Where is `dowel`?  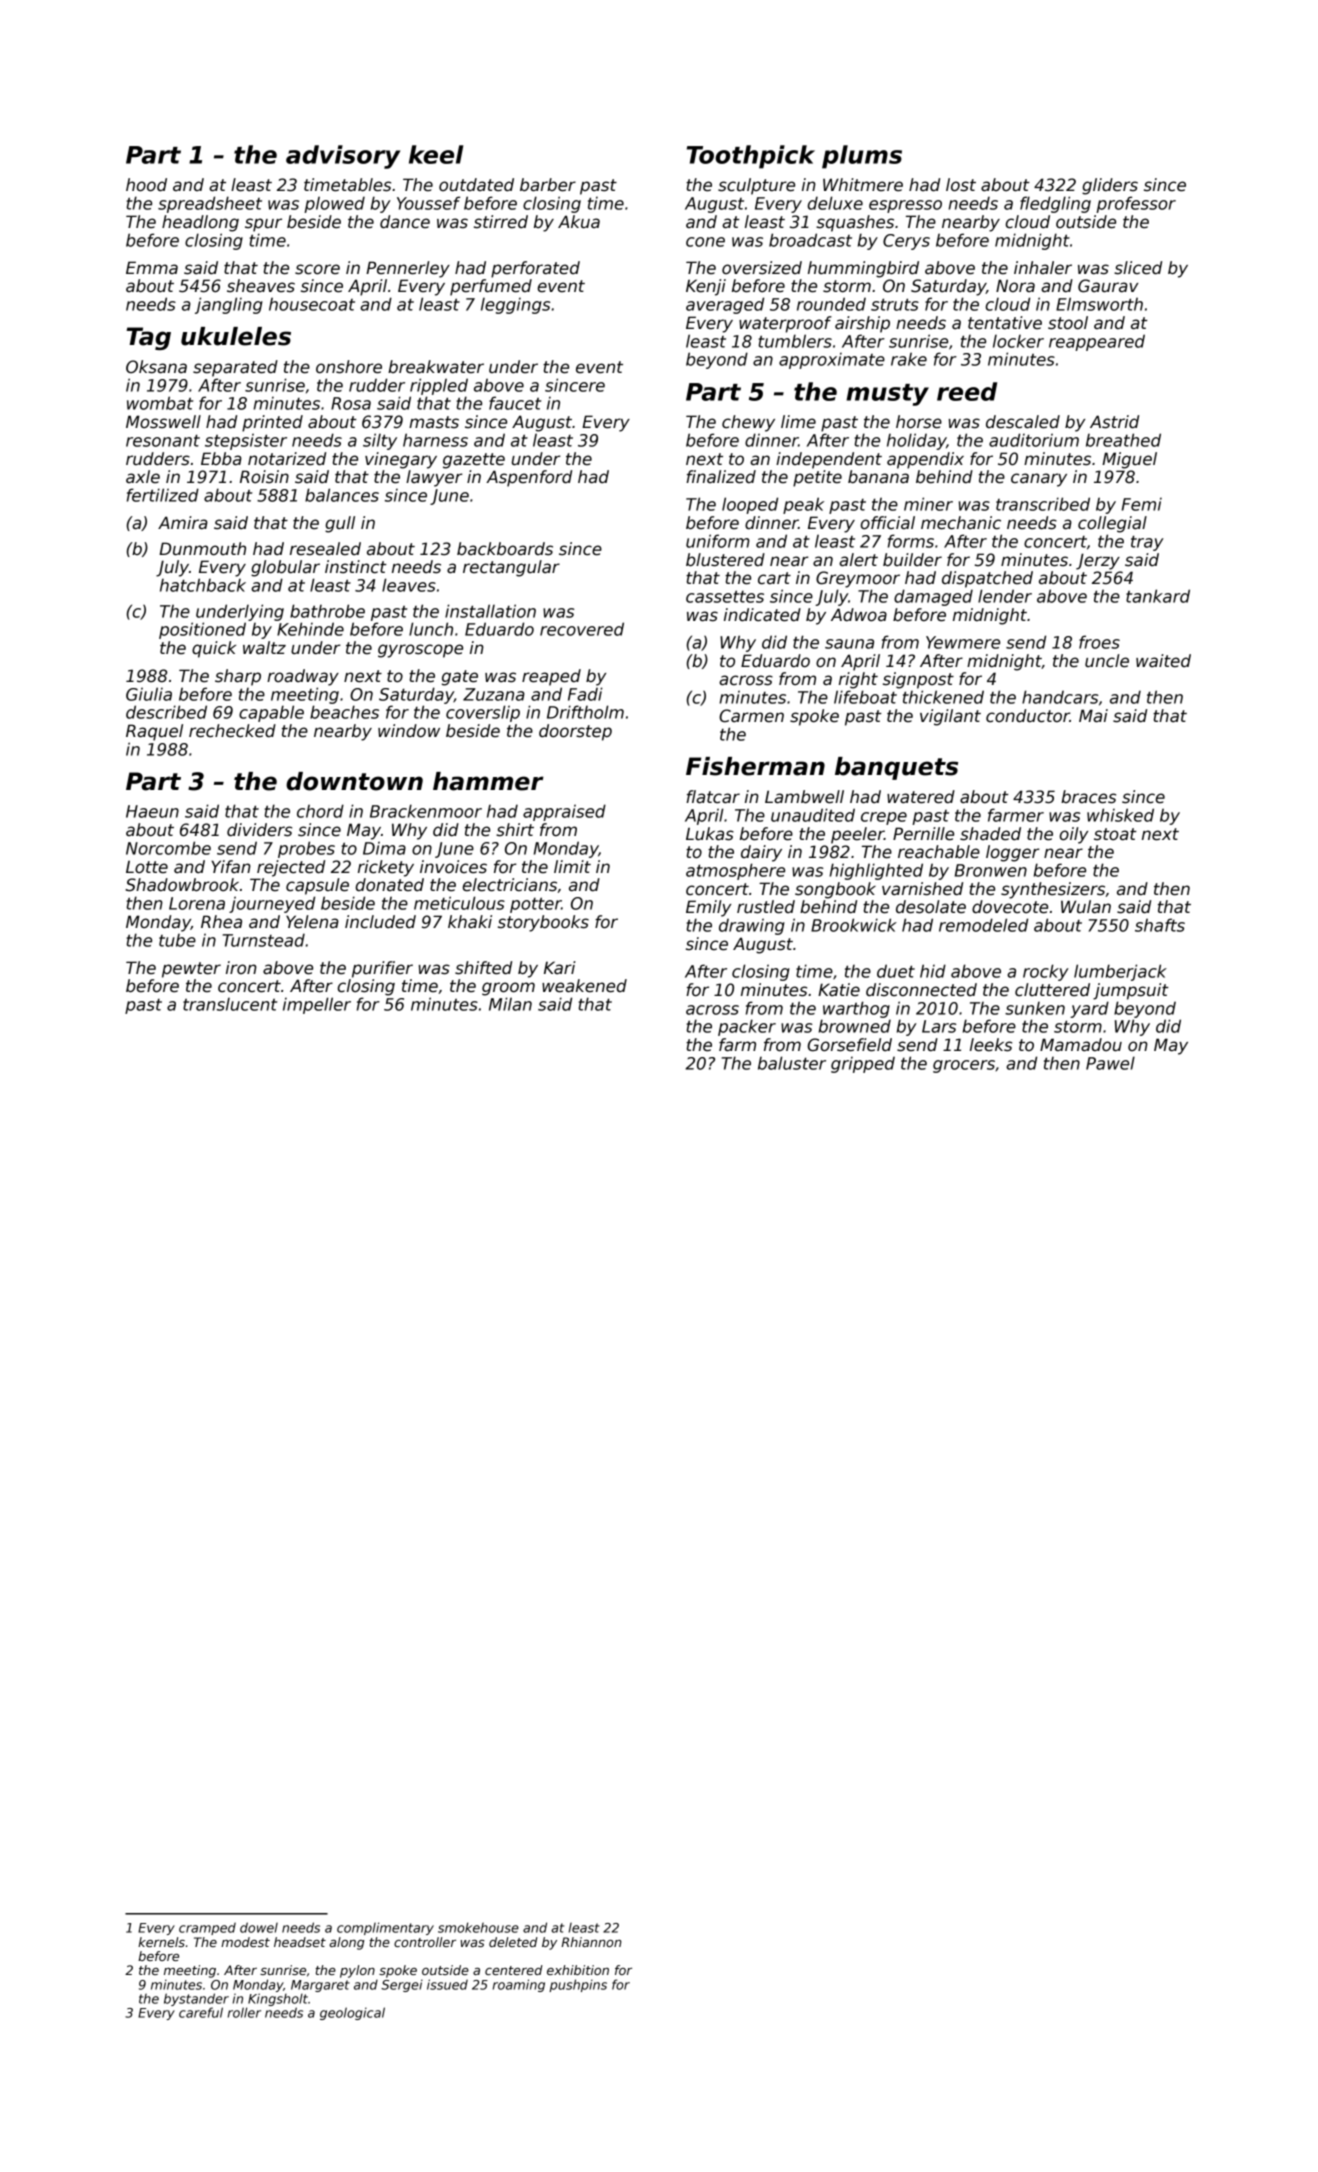 dowel is located at coordinates (259, 1927).
